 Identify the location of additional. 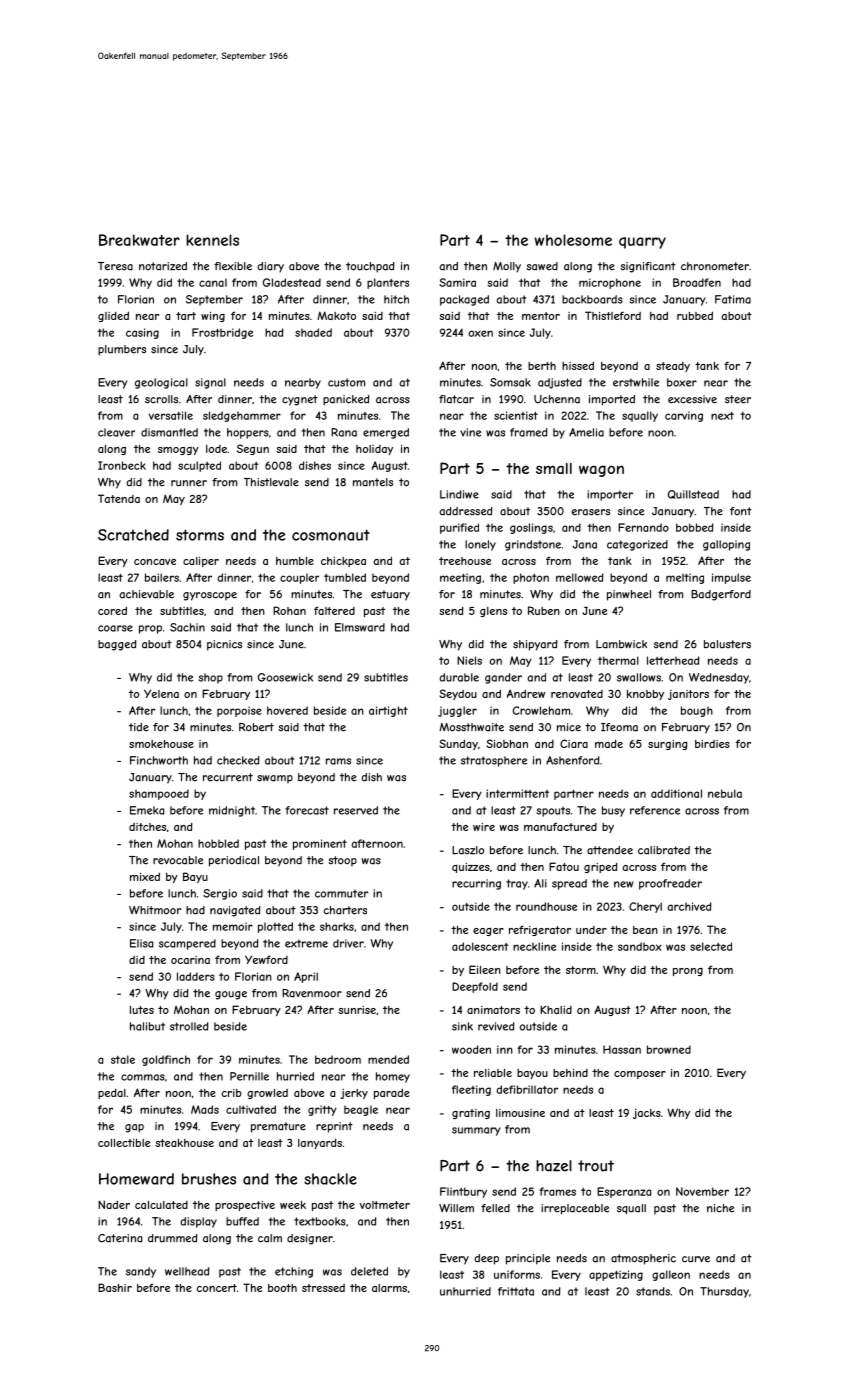
(676, 793).
